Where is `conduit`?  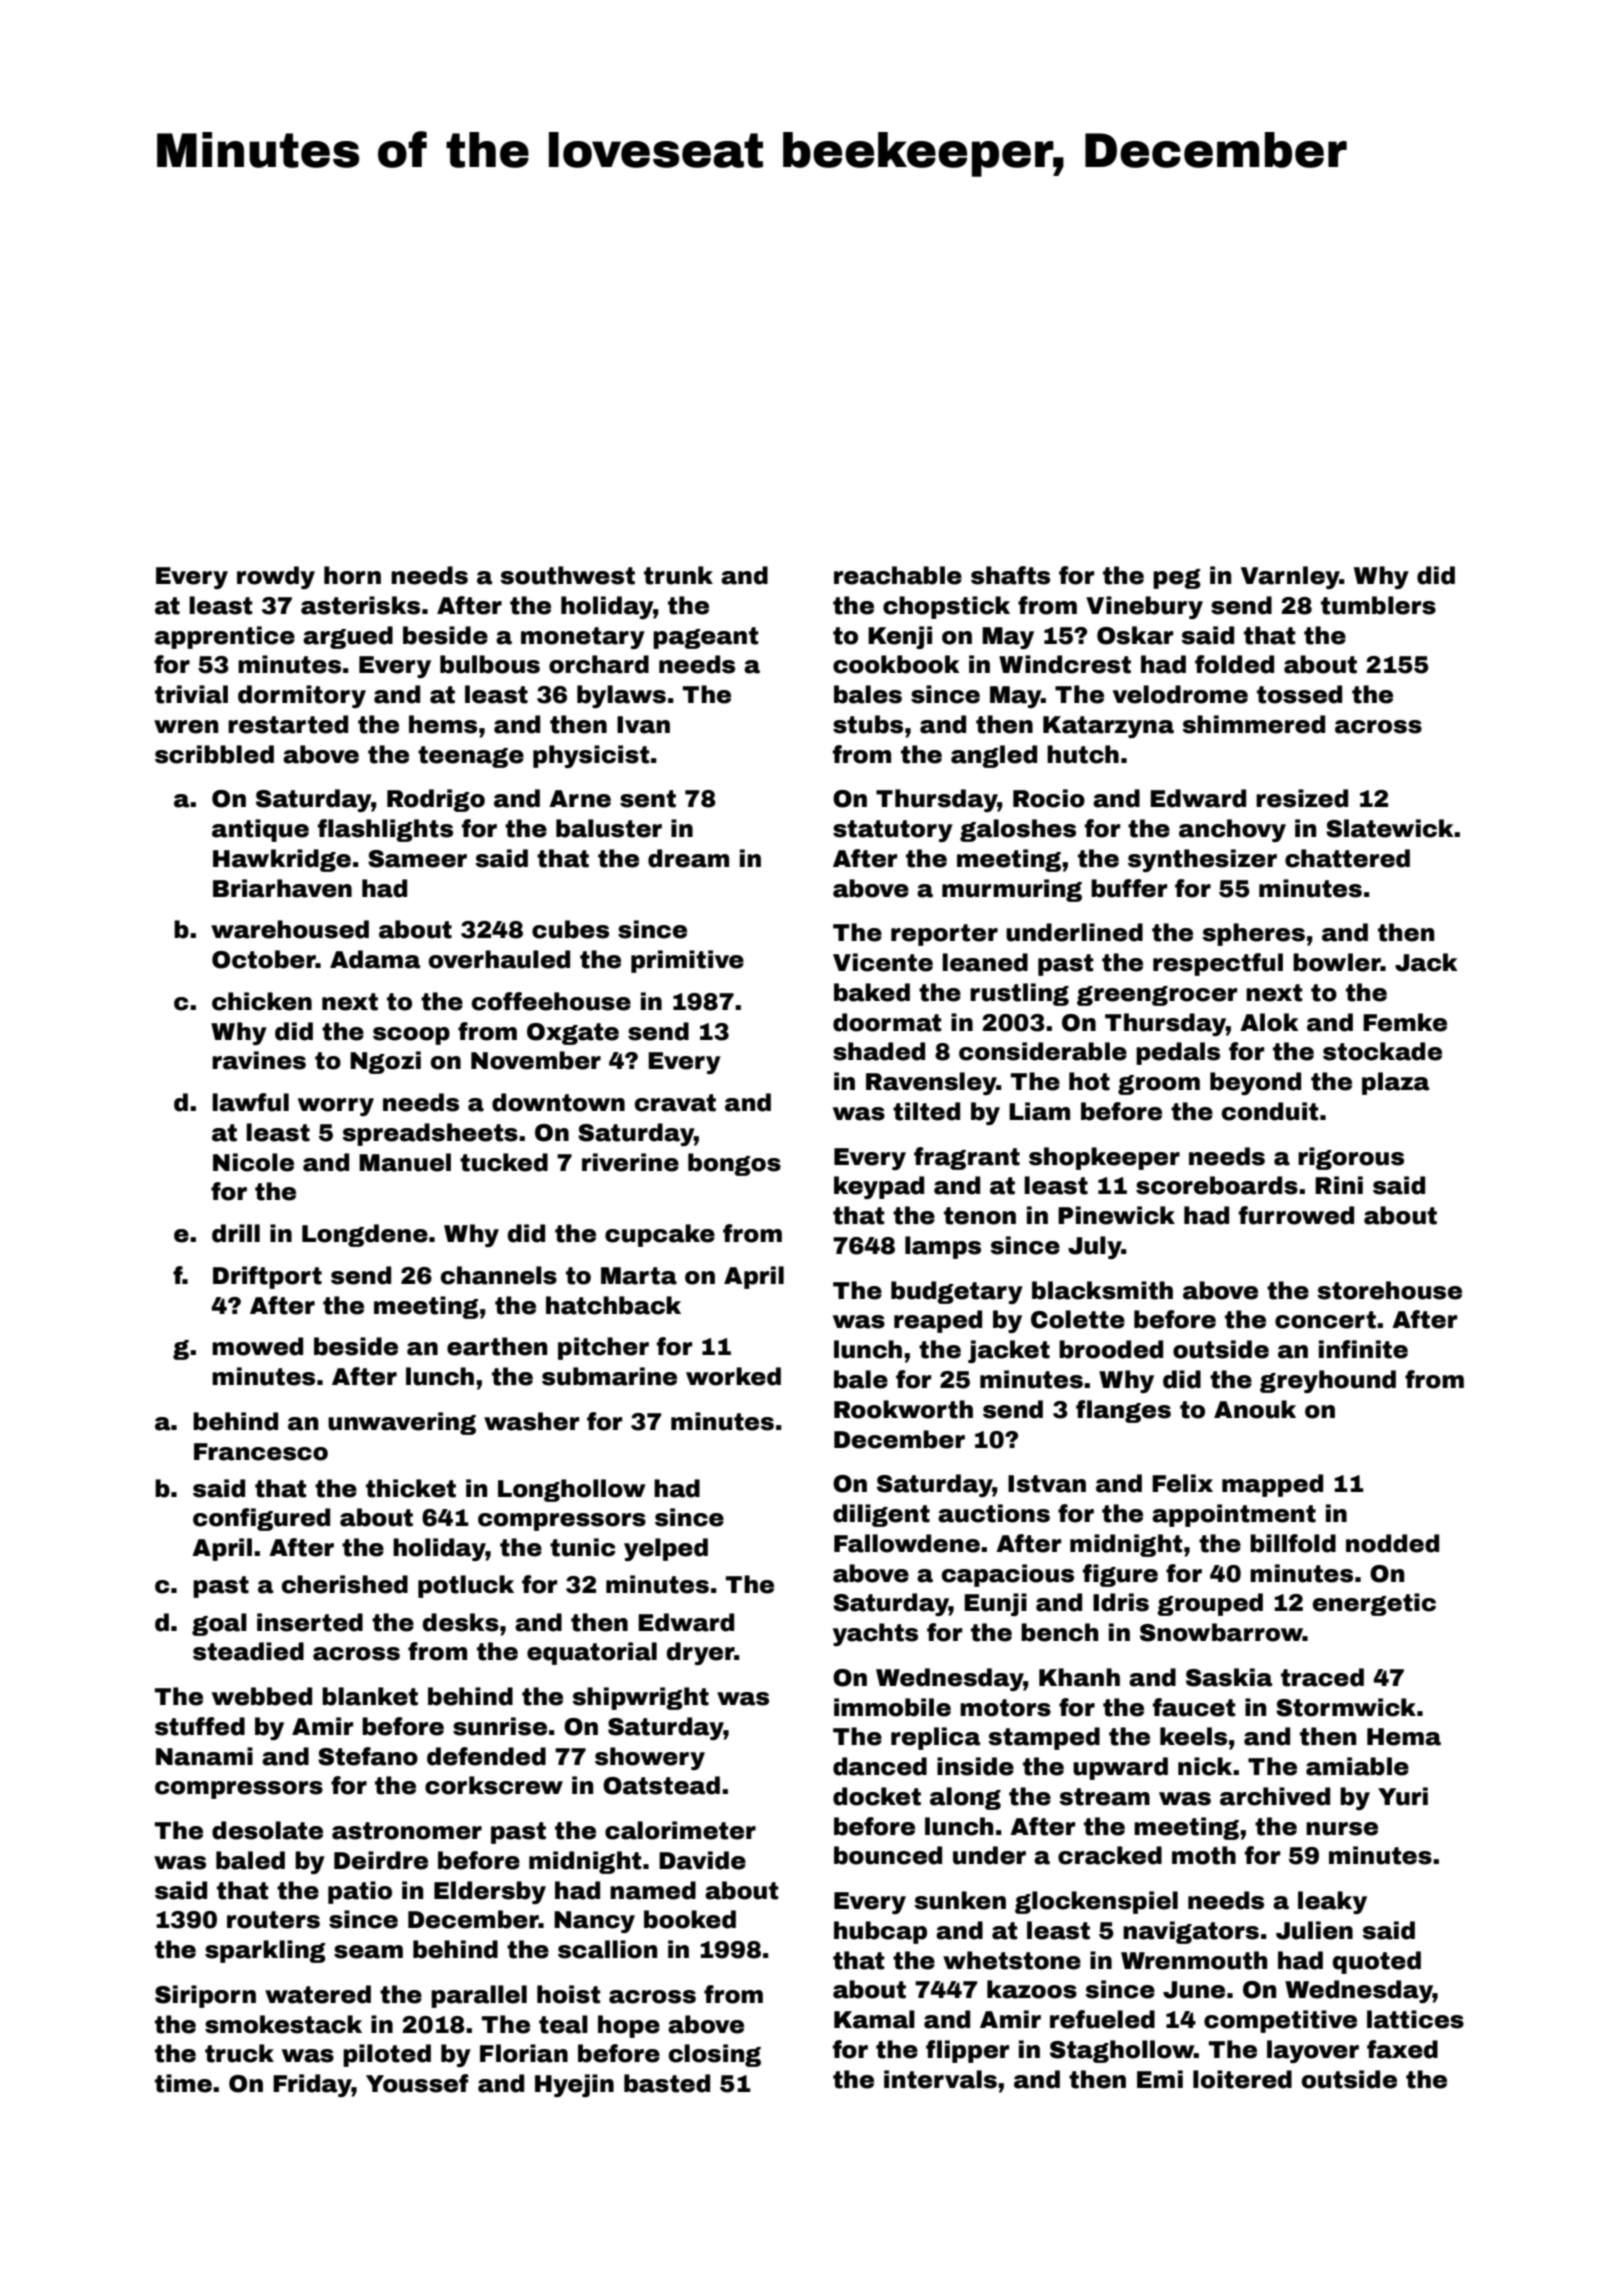 conduit is located at coordinates (1270, 1111).
